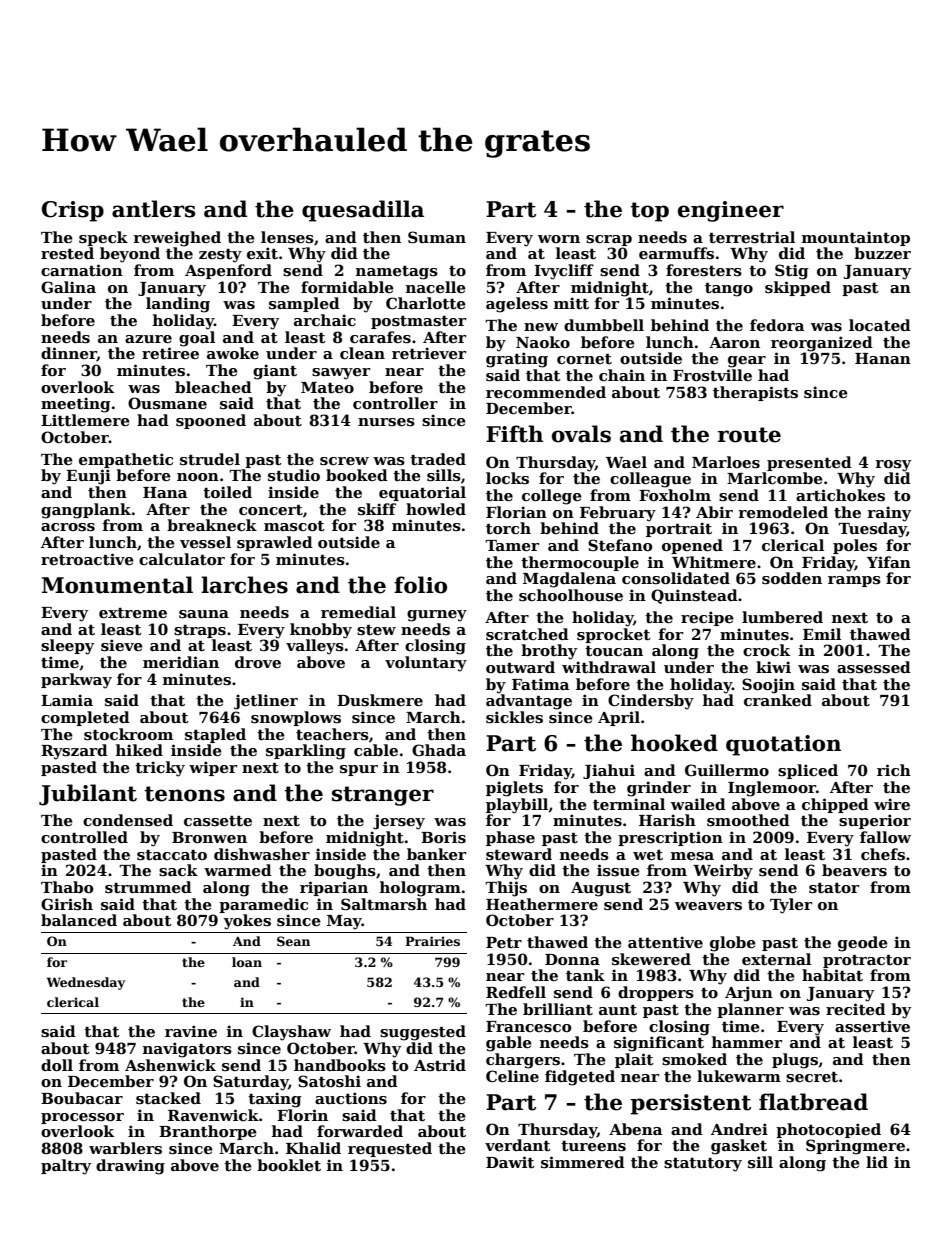  What do you see at coordinates (889, 514) in the document?
I see `rainy` at bounding box center [889, 514].
